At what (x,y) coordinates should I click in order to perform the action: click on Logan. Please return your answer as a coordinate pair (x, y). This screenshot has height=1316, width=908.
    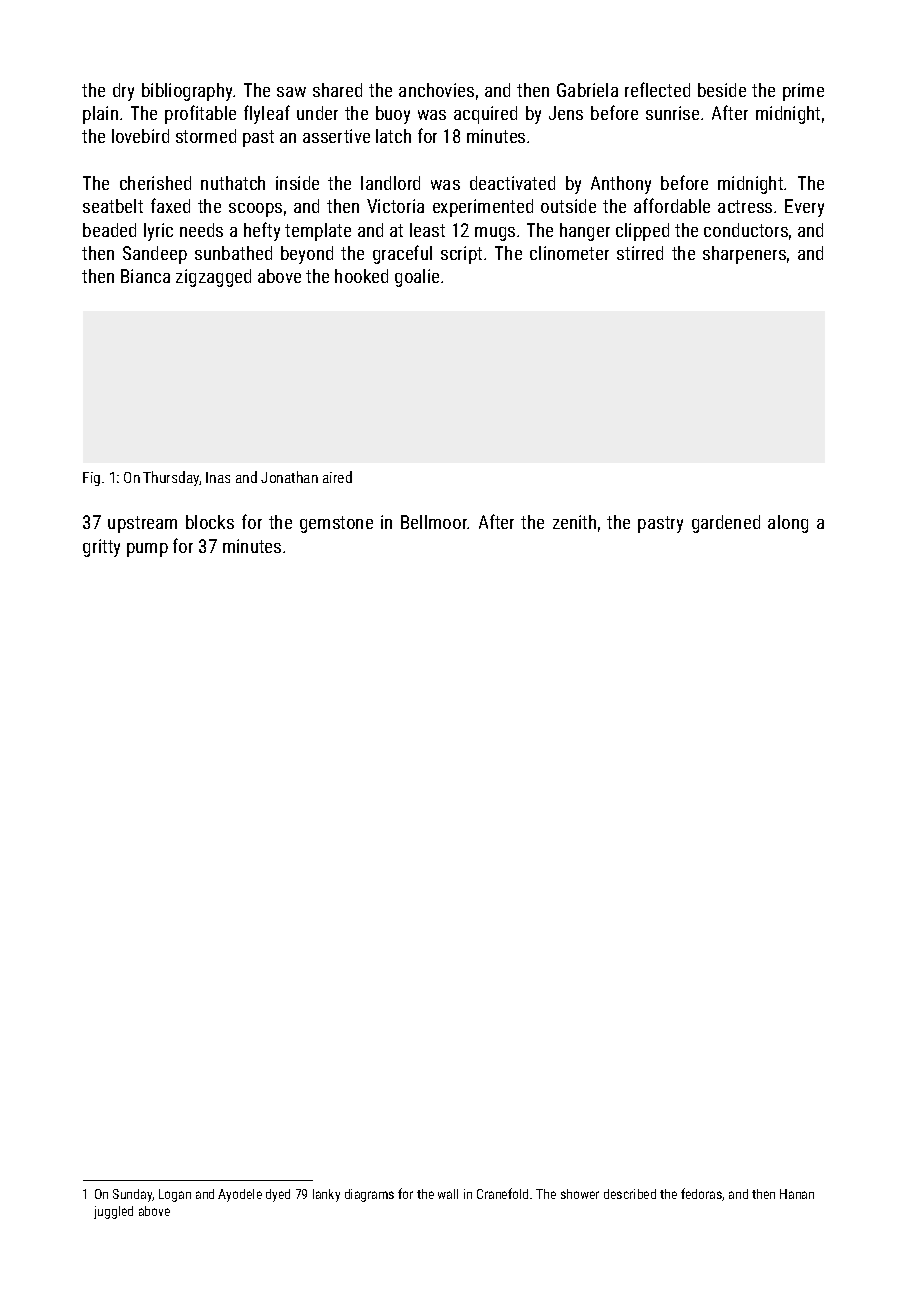
    Looking at the image, I should click on (175, 1195).
